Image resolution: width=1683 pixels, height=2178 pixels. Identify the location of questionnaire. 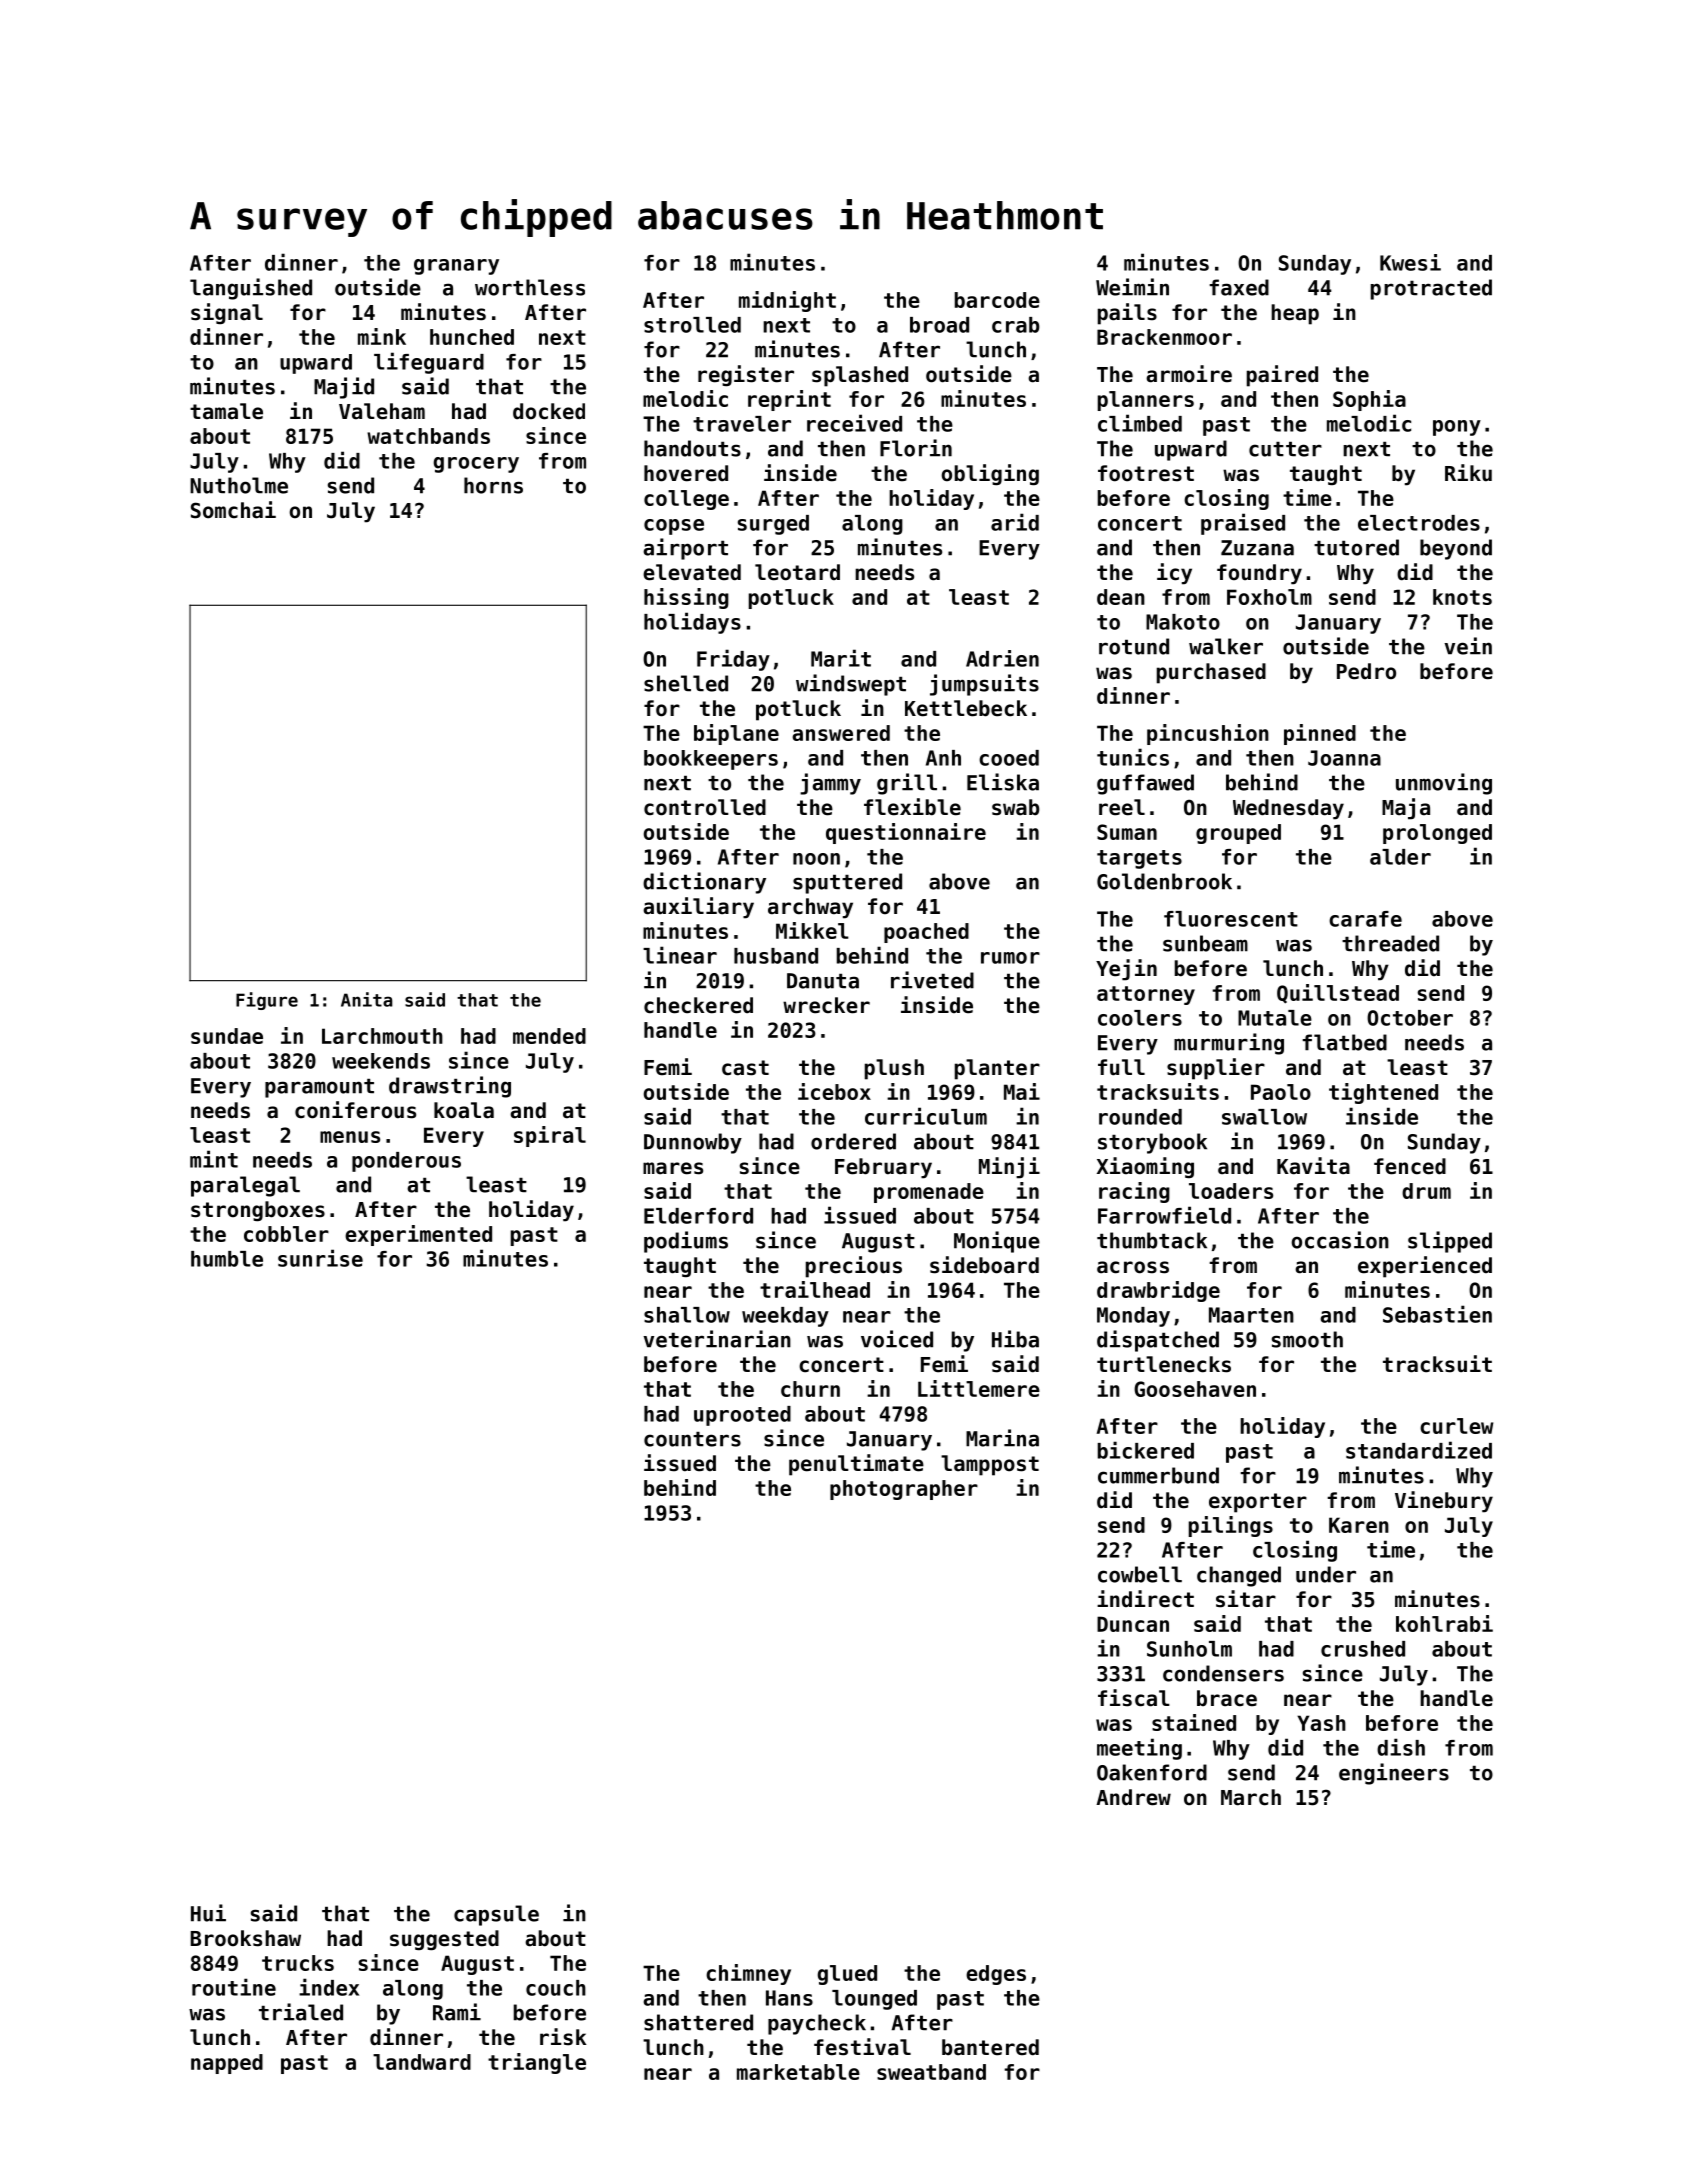
(906, 833).
